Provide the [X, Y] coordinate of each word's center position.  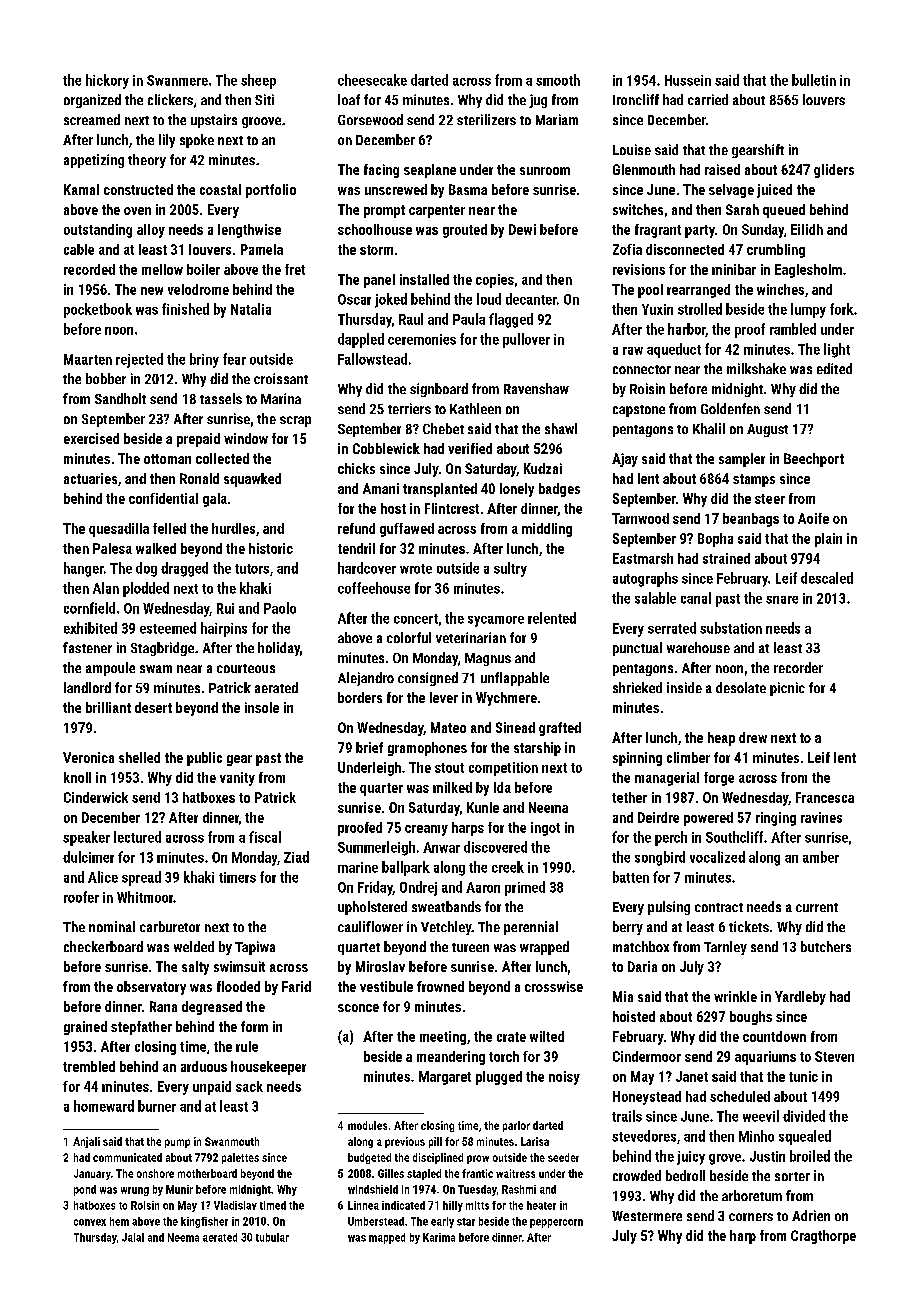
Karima [439, 1237]
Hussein [688, 80]
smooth [558, 80]
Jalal [133, 1237]
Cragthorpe [823, 1237]
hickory [107, 81]
